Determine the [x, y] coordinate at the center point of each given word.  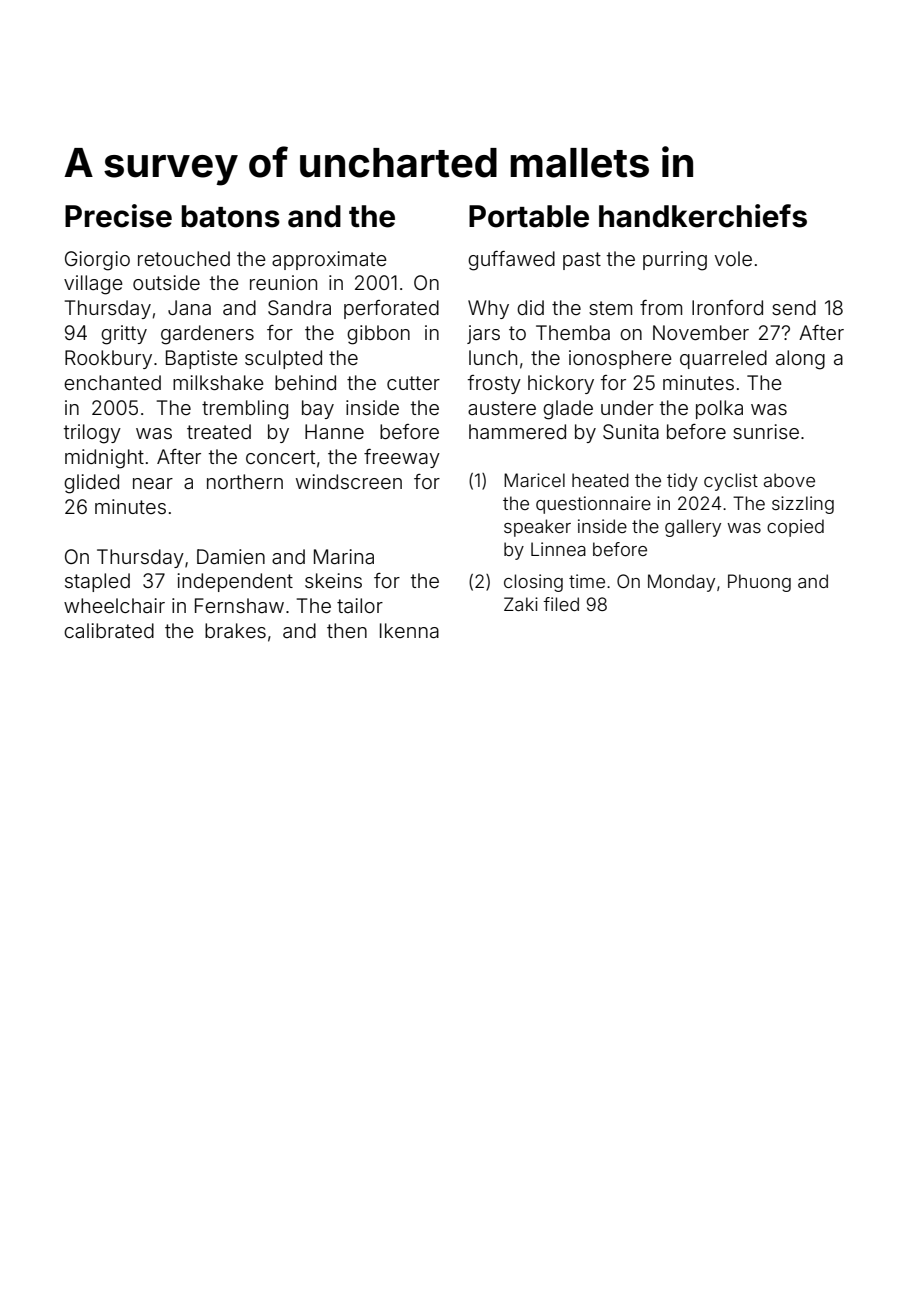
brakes [235, 630]
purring [675, 261]
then [347, 630]
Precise [118, 216]
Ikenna [409, 630]
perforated [391, 309]
